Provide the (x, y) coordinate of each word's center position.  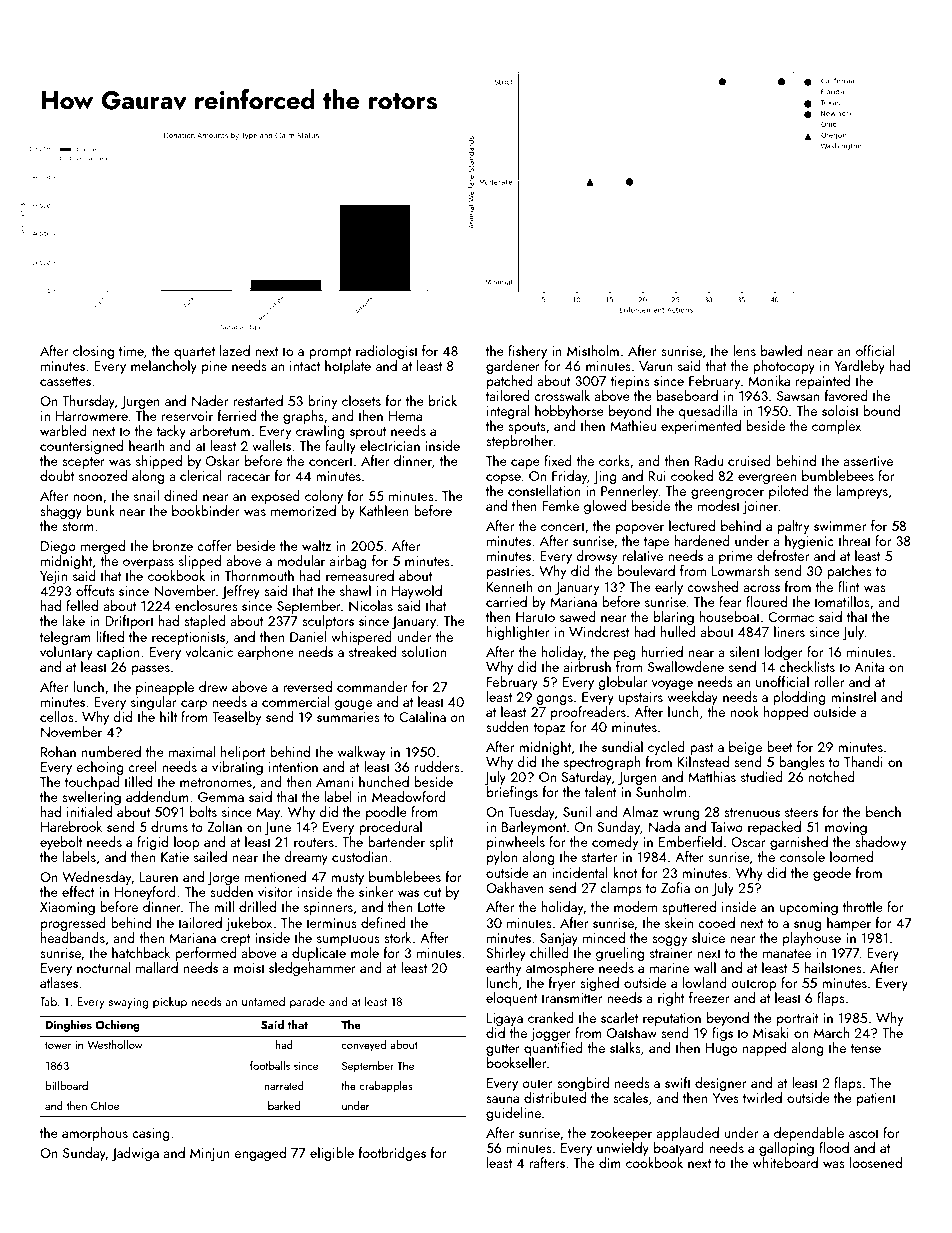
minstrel (853, 696)
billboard (66, 1085)
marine (669, 968)
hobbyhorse (569, 412)
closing (93, 352)
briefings (512, 793)
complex (836, 427)
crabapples (386, 1087)
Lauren (159, 877)
